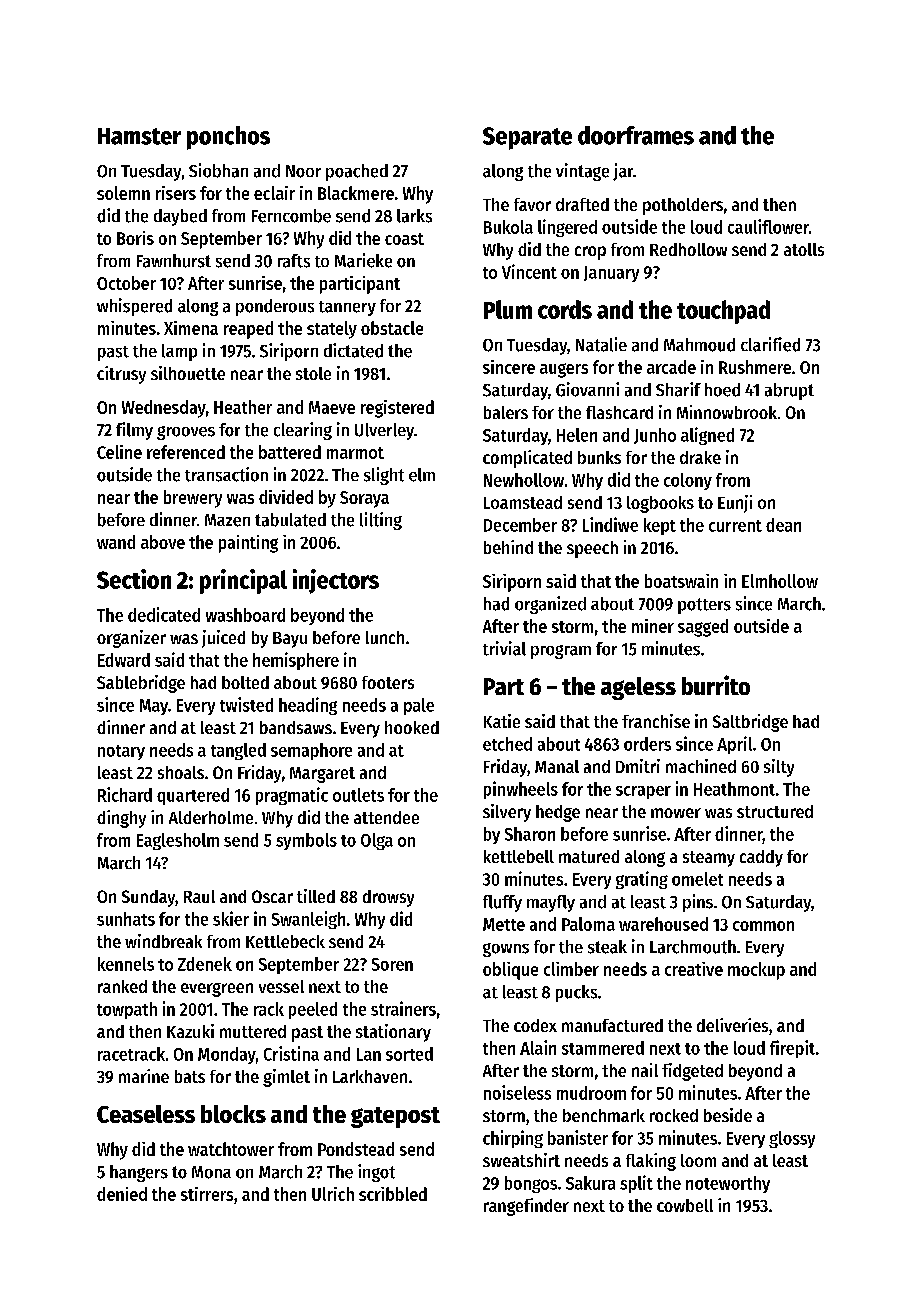 The height and width of the image is (1308, 924). I want to click on kept, so click(660, 526).
